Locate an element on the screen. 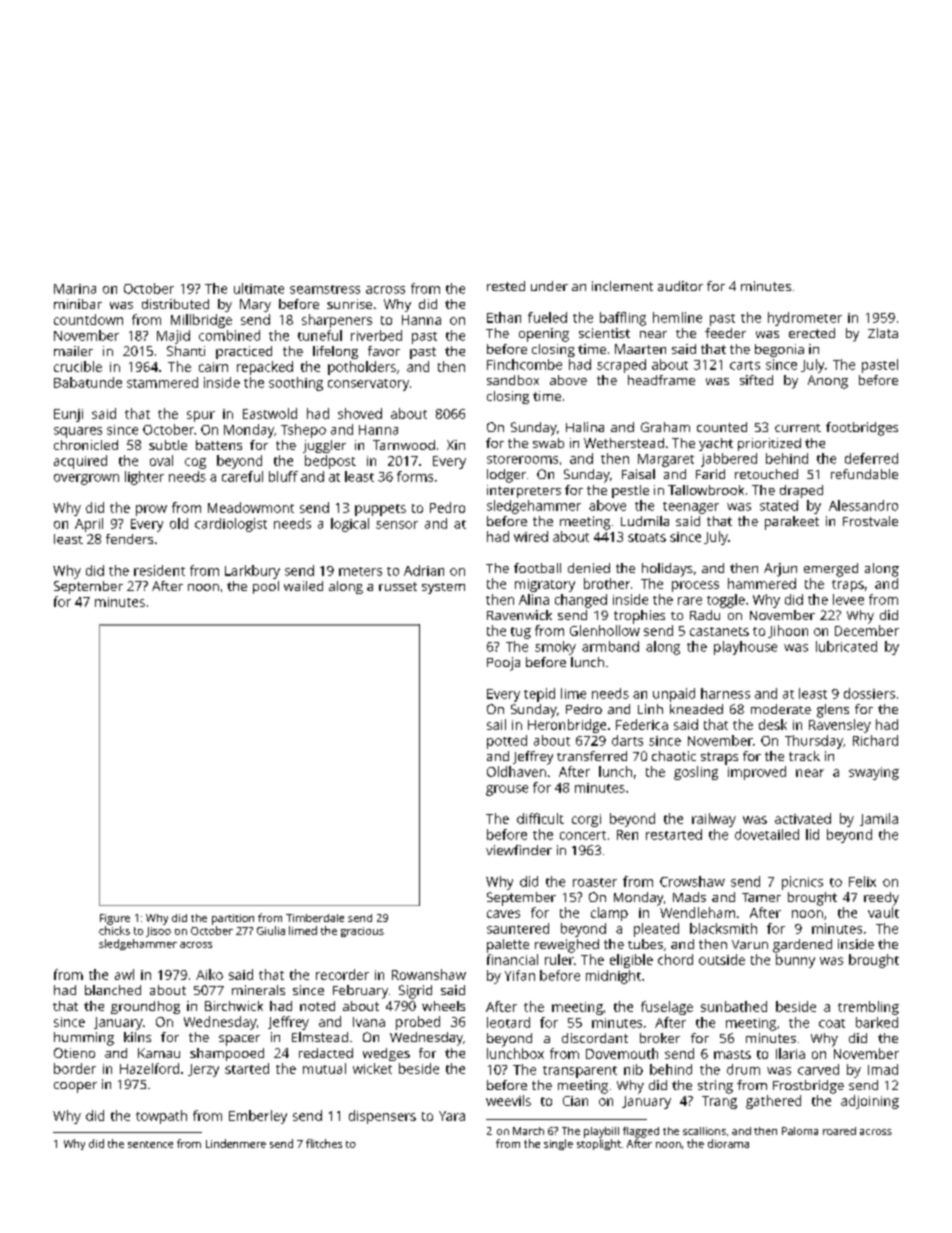 The width and height of the screenshot is (952, 1233). conservatory is located at coordinates (368, 385).
